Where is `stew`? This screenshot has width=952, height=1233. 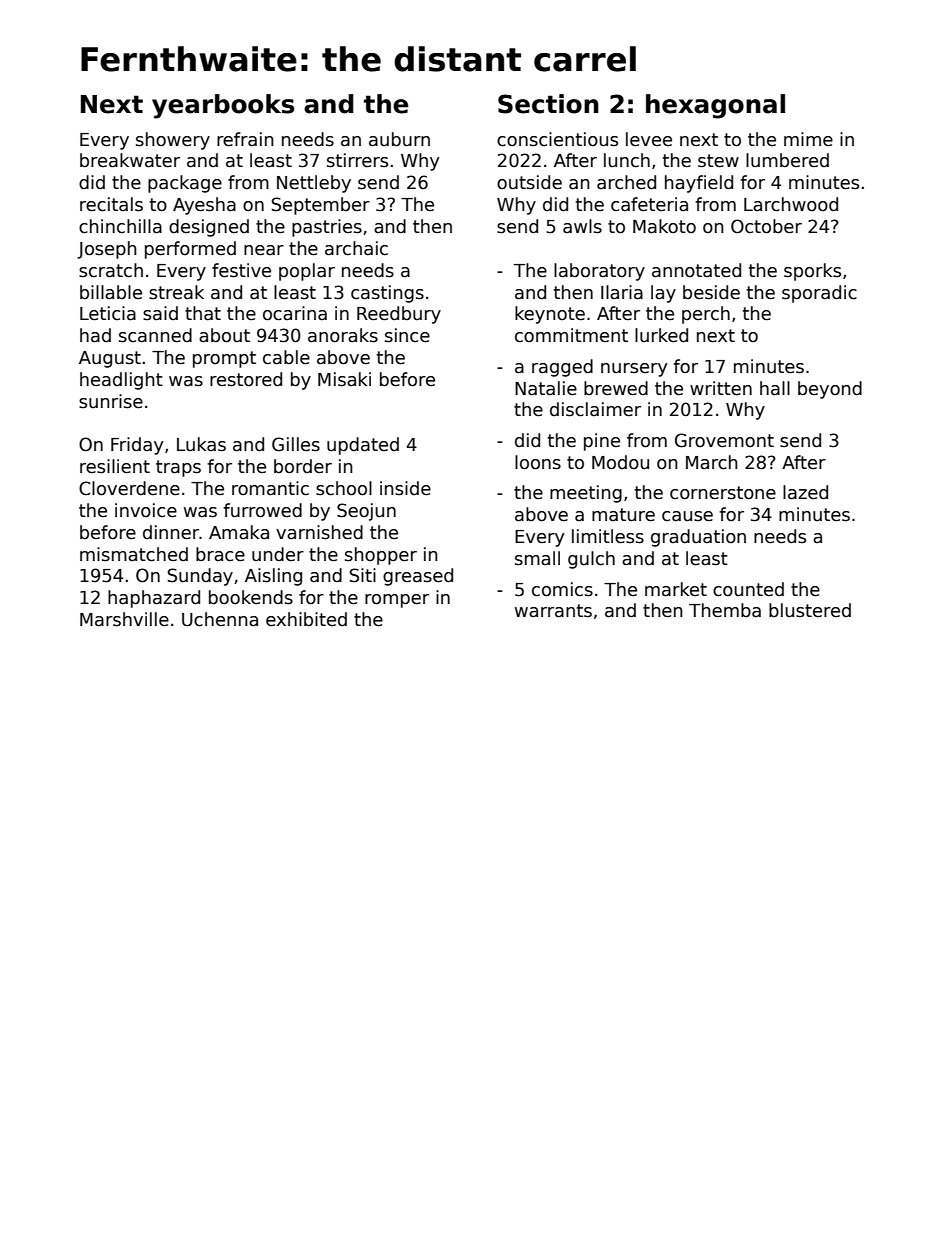
stew is located at coordinates (718, 161).
